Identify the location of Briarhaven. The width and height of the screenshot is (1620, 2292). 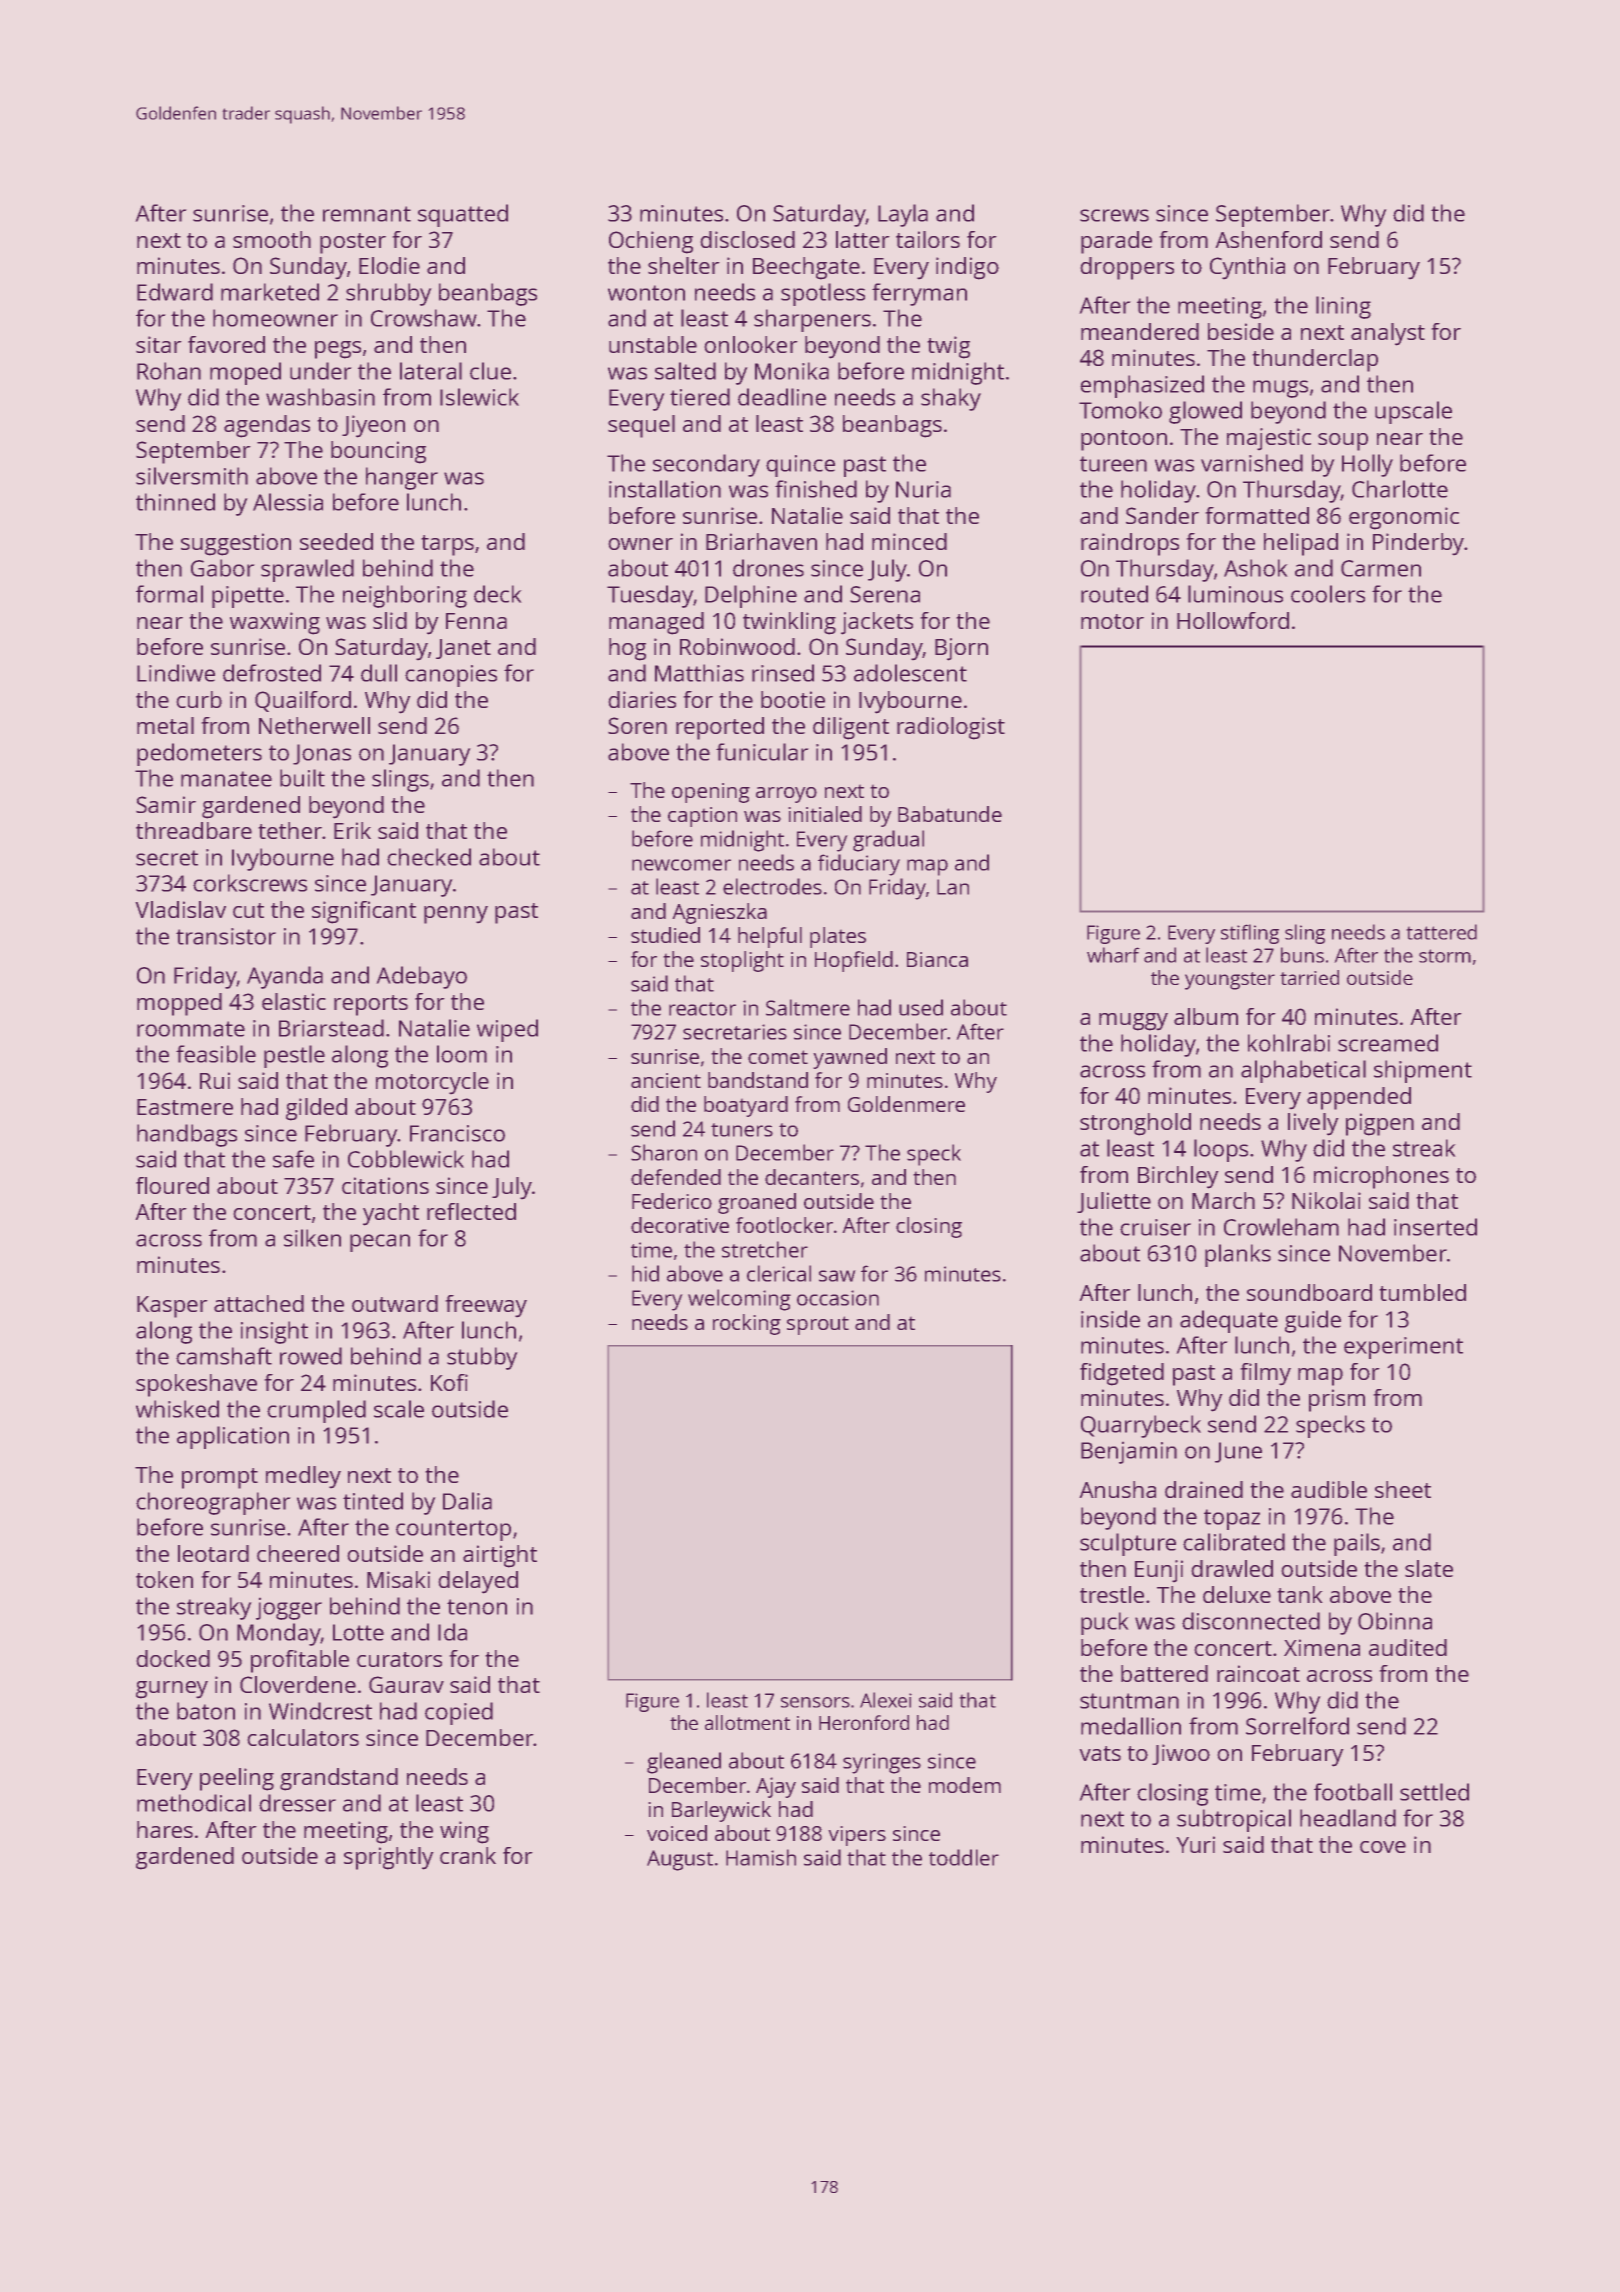
(761, 541).
